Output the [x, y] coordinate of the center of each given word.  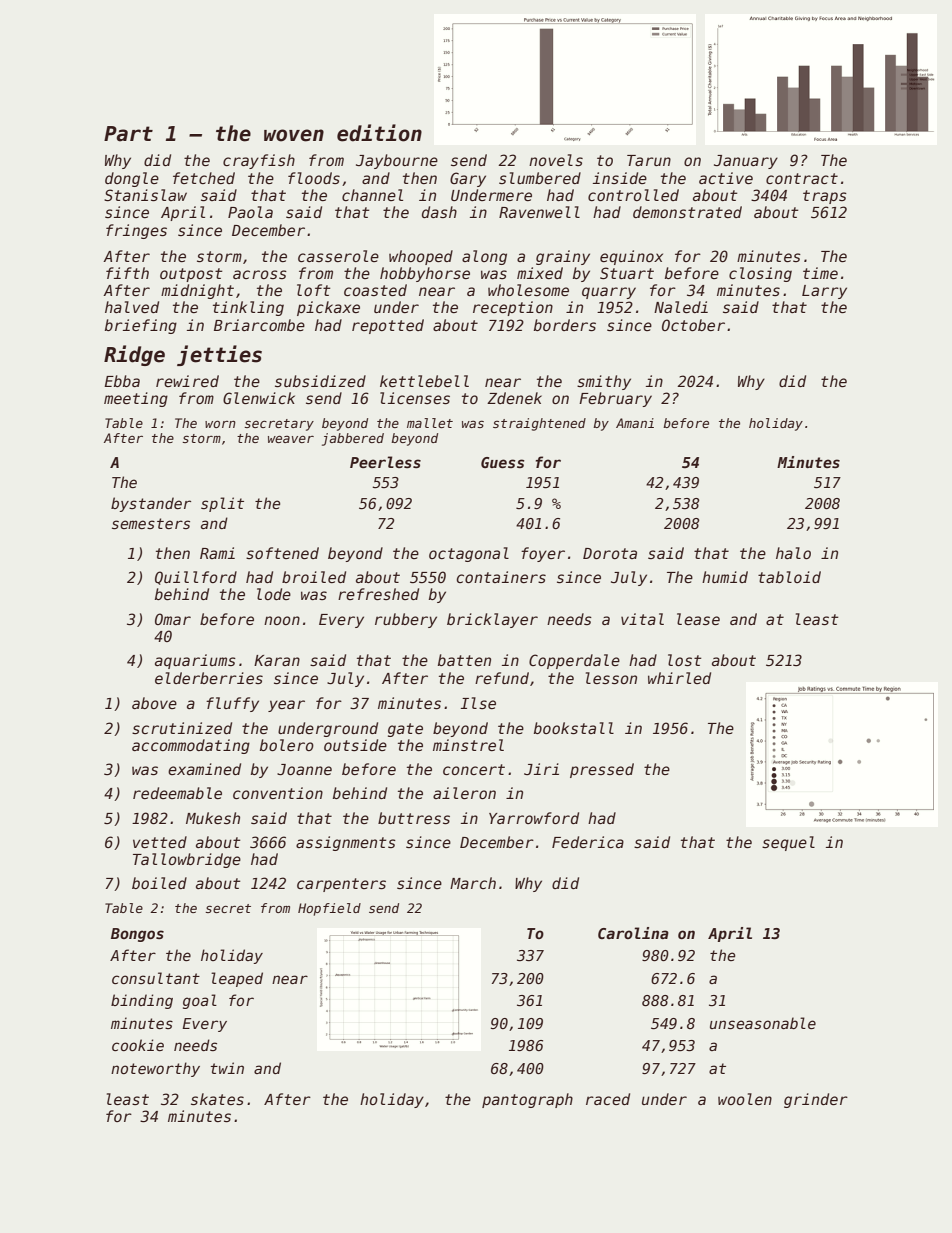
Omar [173, 619]
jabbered [353, 439]
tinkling [248, 308]
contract [802, 178]
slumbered [540, 178]
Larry [824, 292]
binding [142, 1001]
